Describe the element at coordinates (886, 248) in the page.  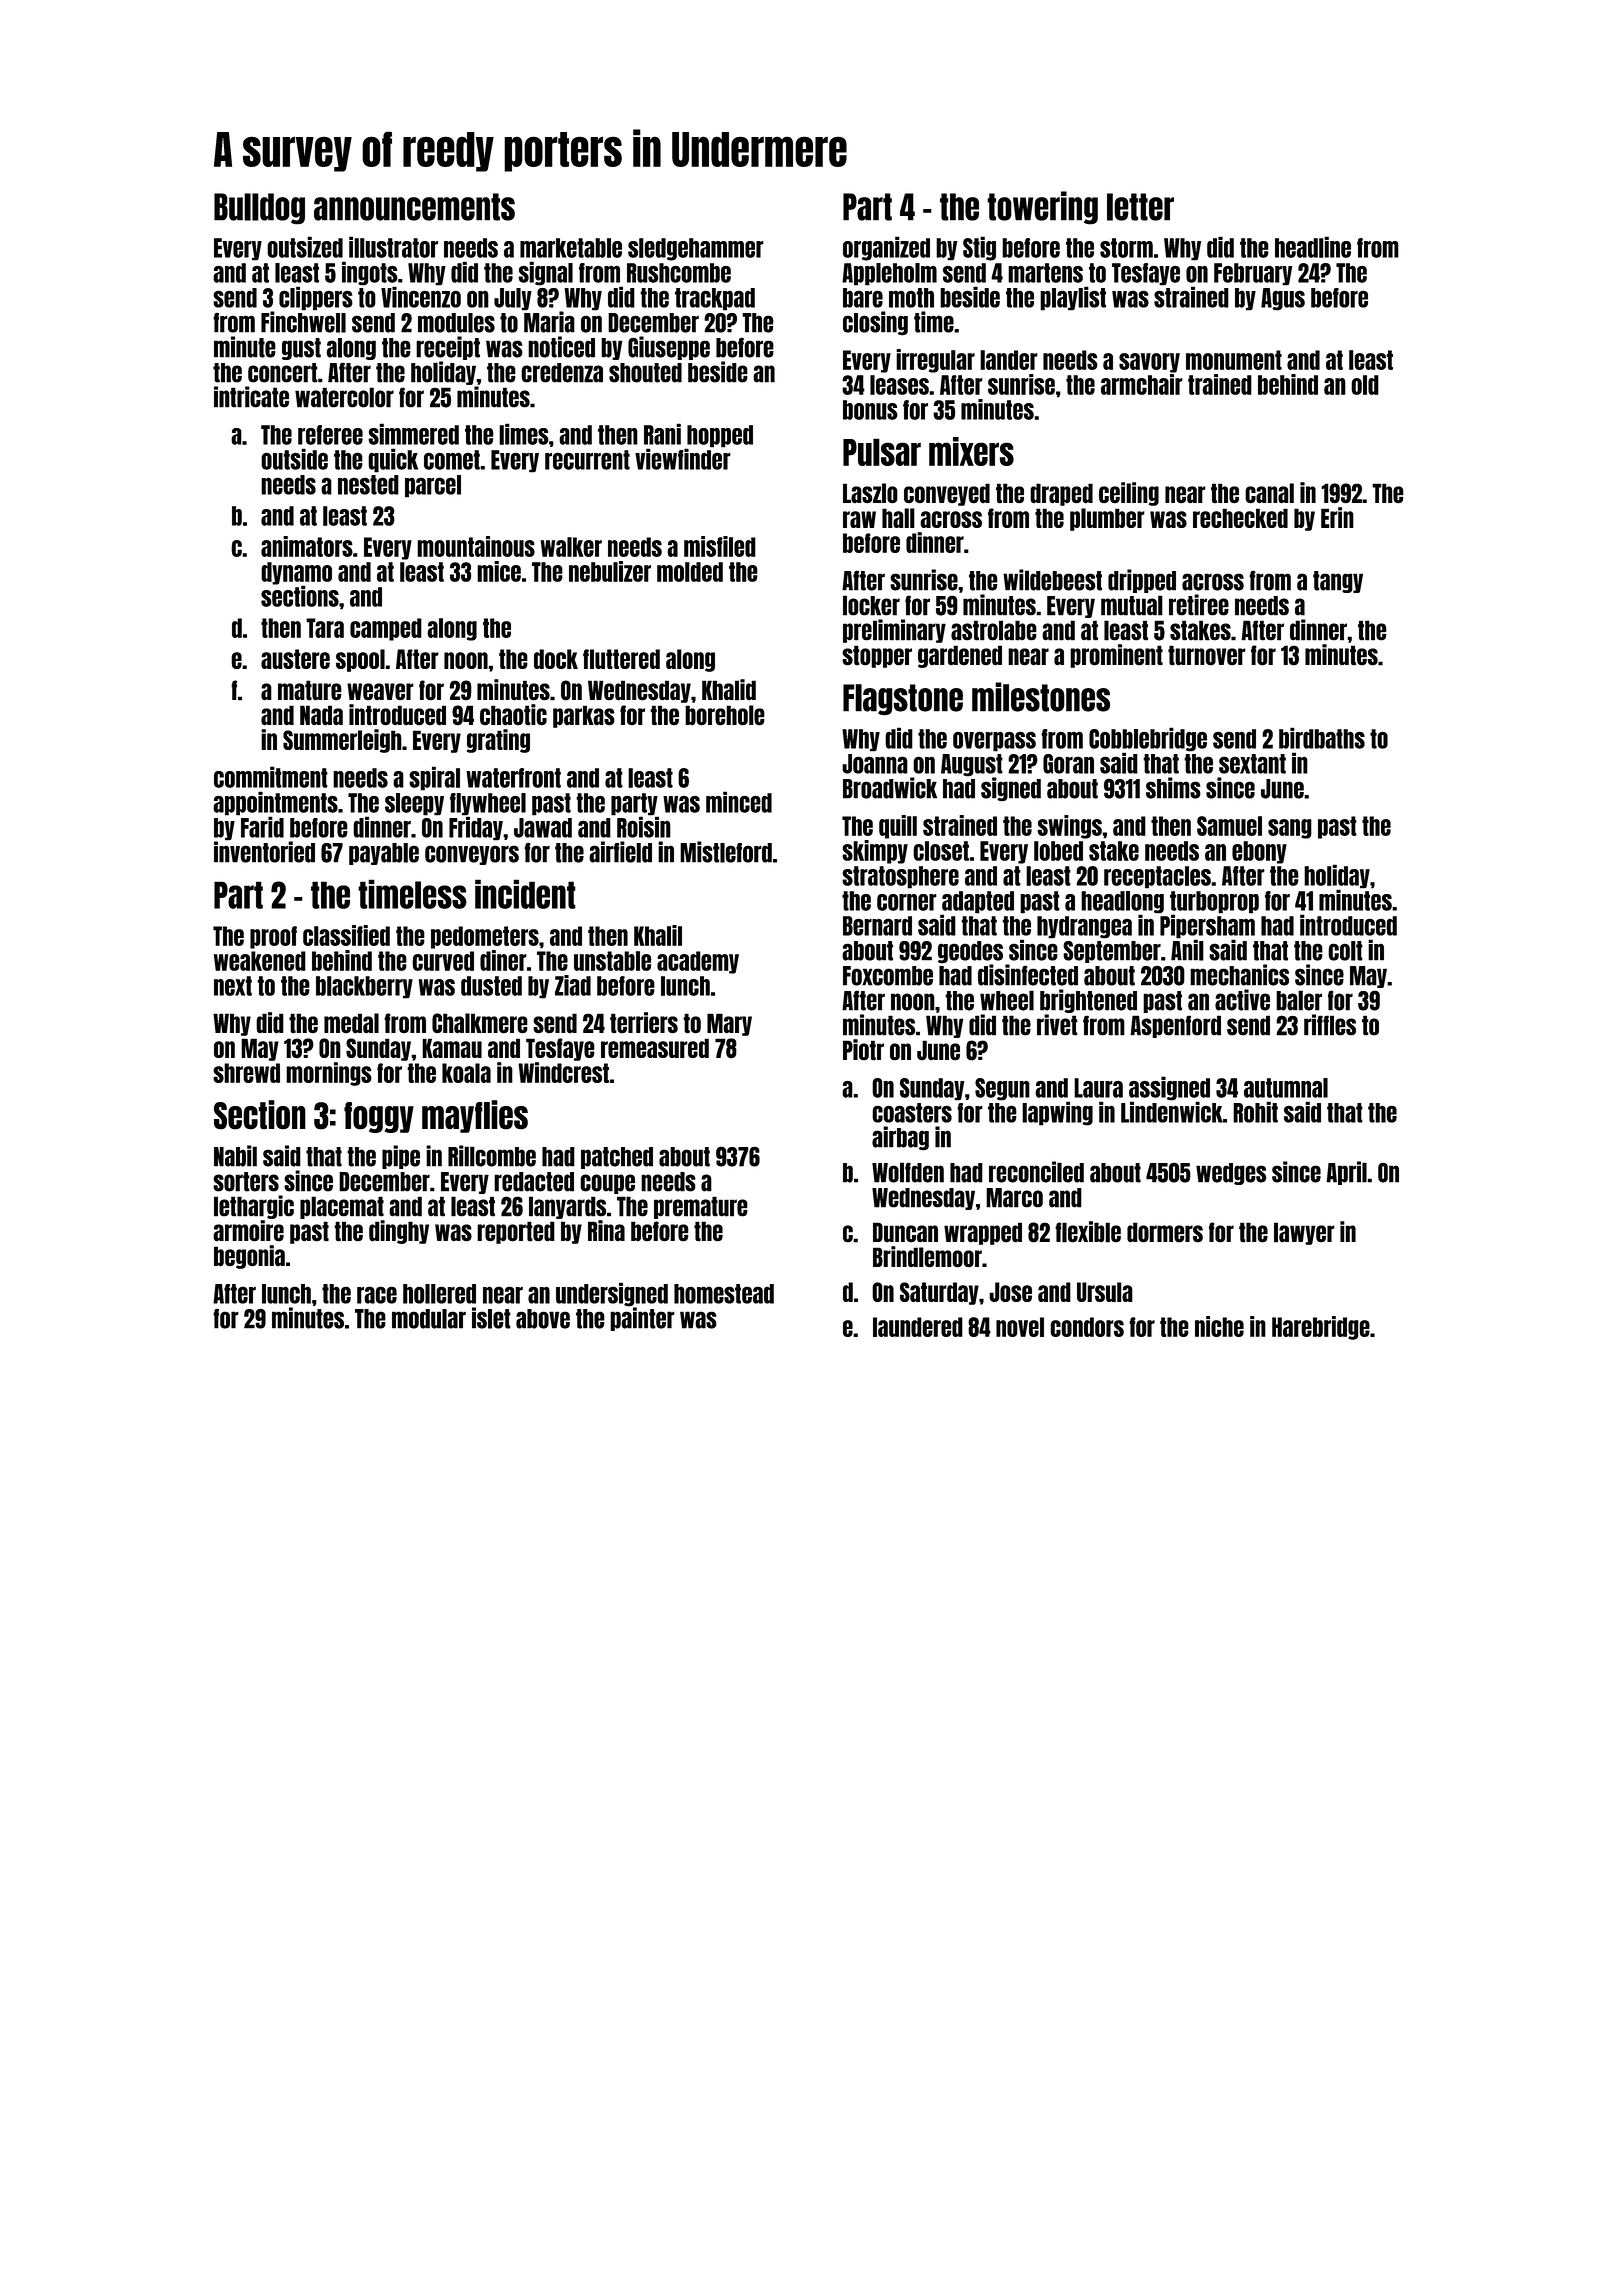
I see `organized` at that location.
